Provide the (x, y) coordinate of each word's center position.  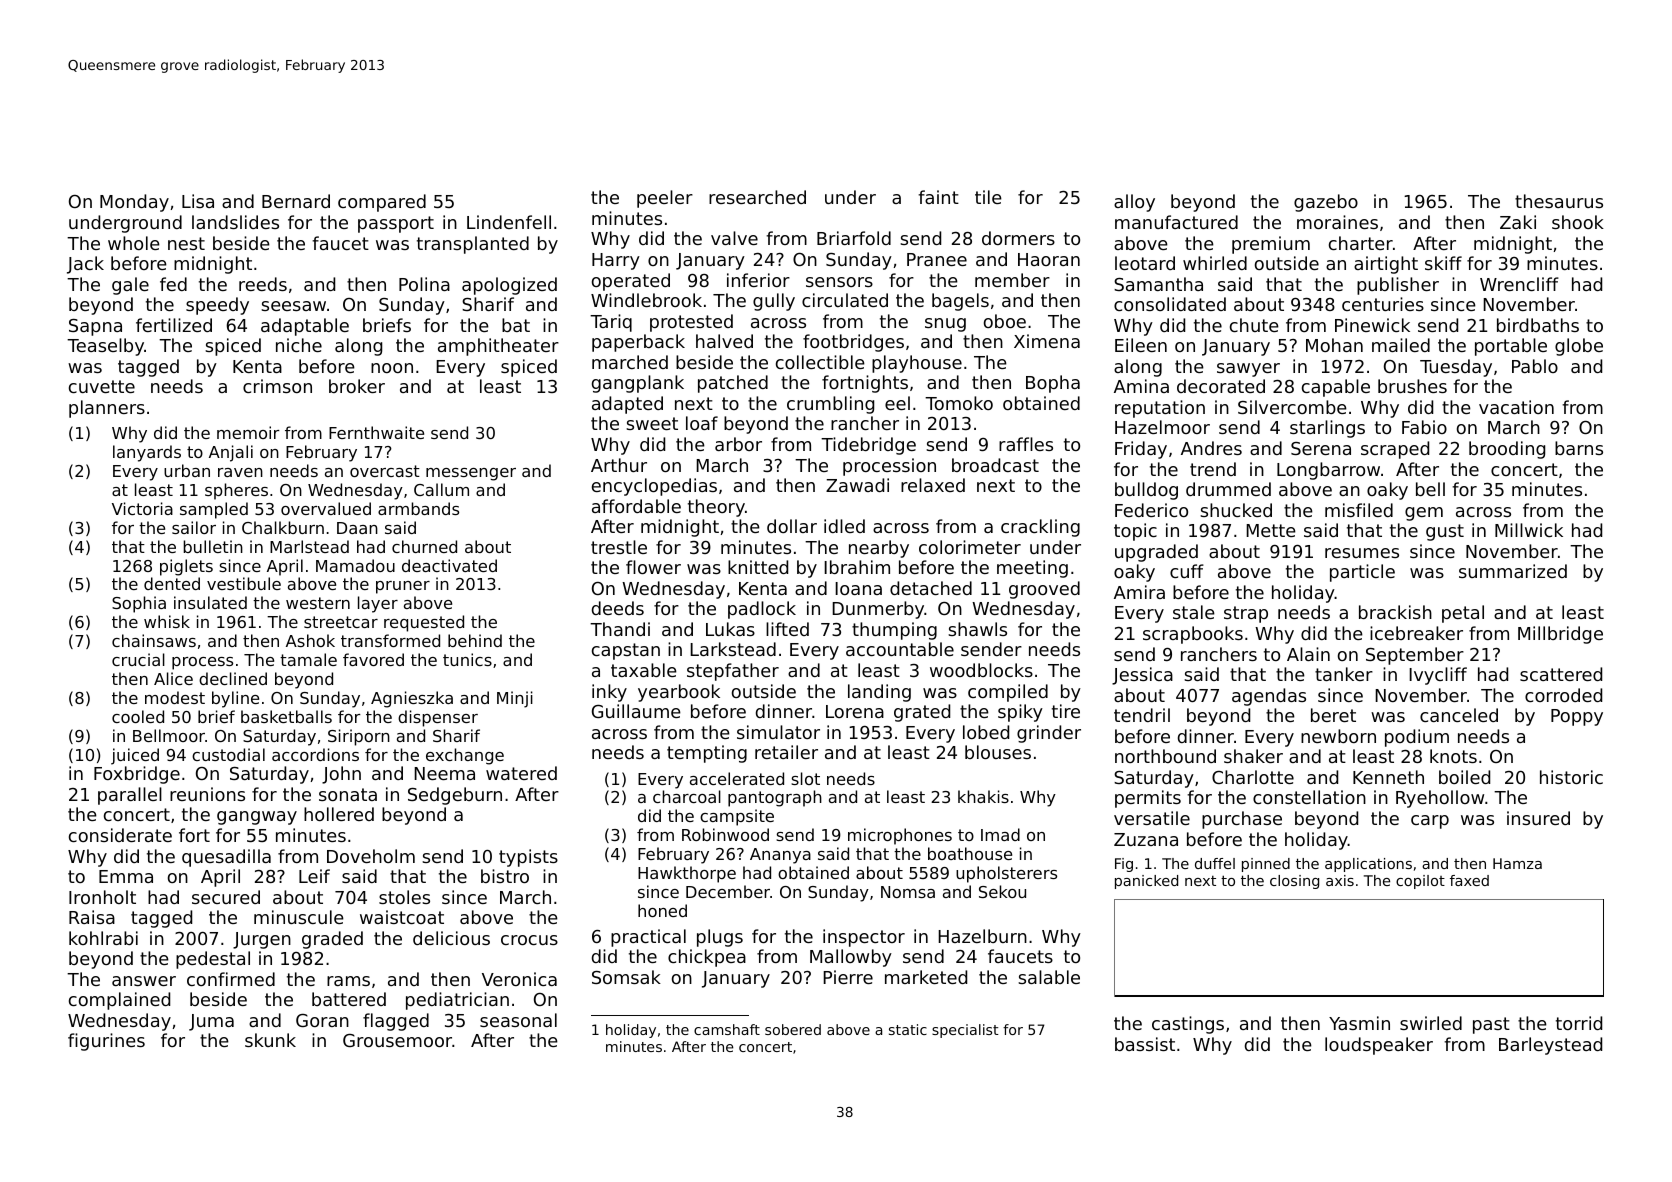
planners (107, 409)
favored (373, 659)
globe (1579, 347)
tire (1066, 711)
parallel (130, 796)
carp (1430, 822)
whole (134, 243)
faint (938, 197)
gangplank (638, 384)
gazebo (1326, 203)
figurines (106, 1042)
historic (1571, 777)
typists (528, 858)
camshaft (727, 1029)
